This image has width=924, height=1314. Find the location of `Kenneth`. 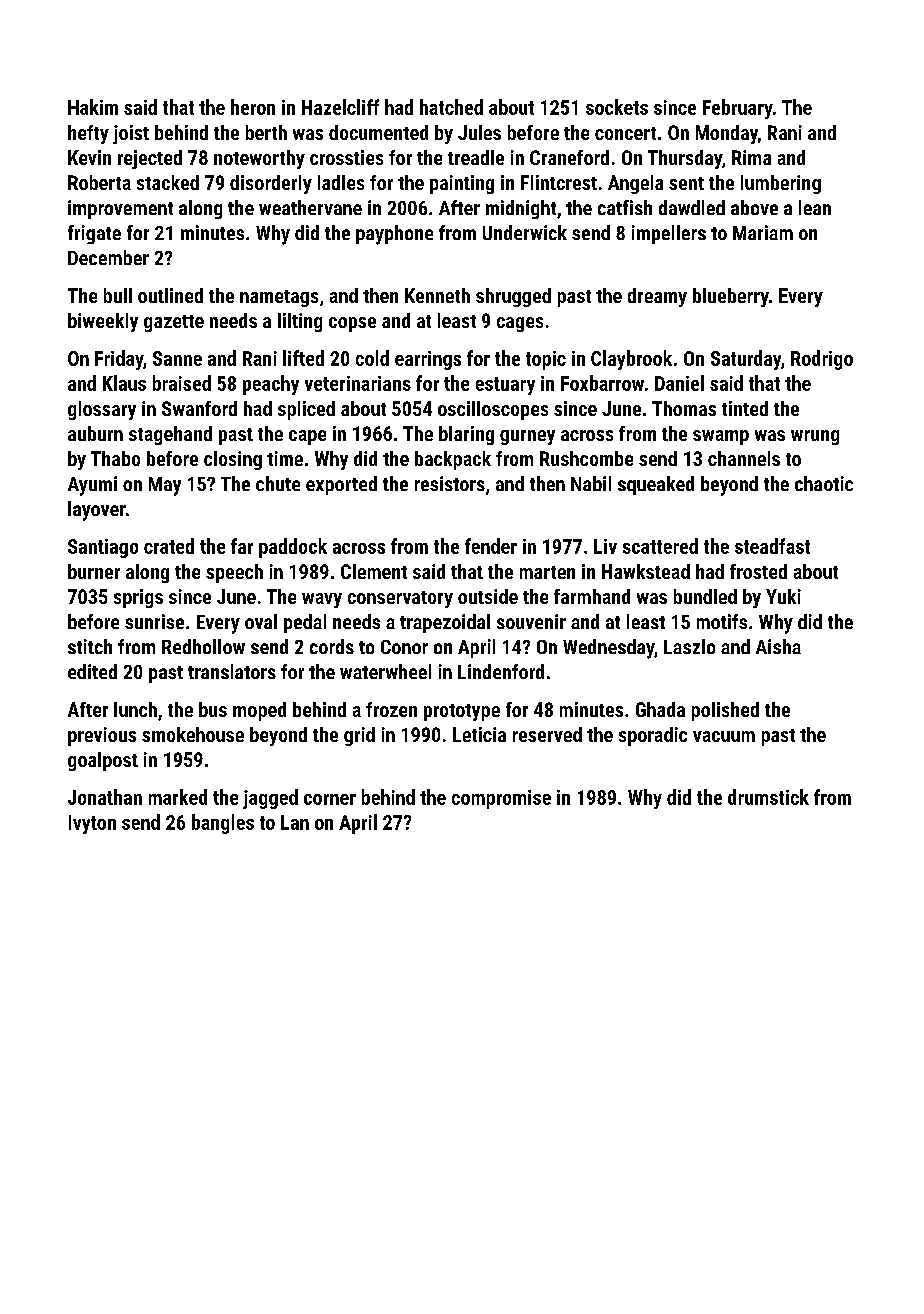

Kenneth is located at coordinates (437, 295).
